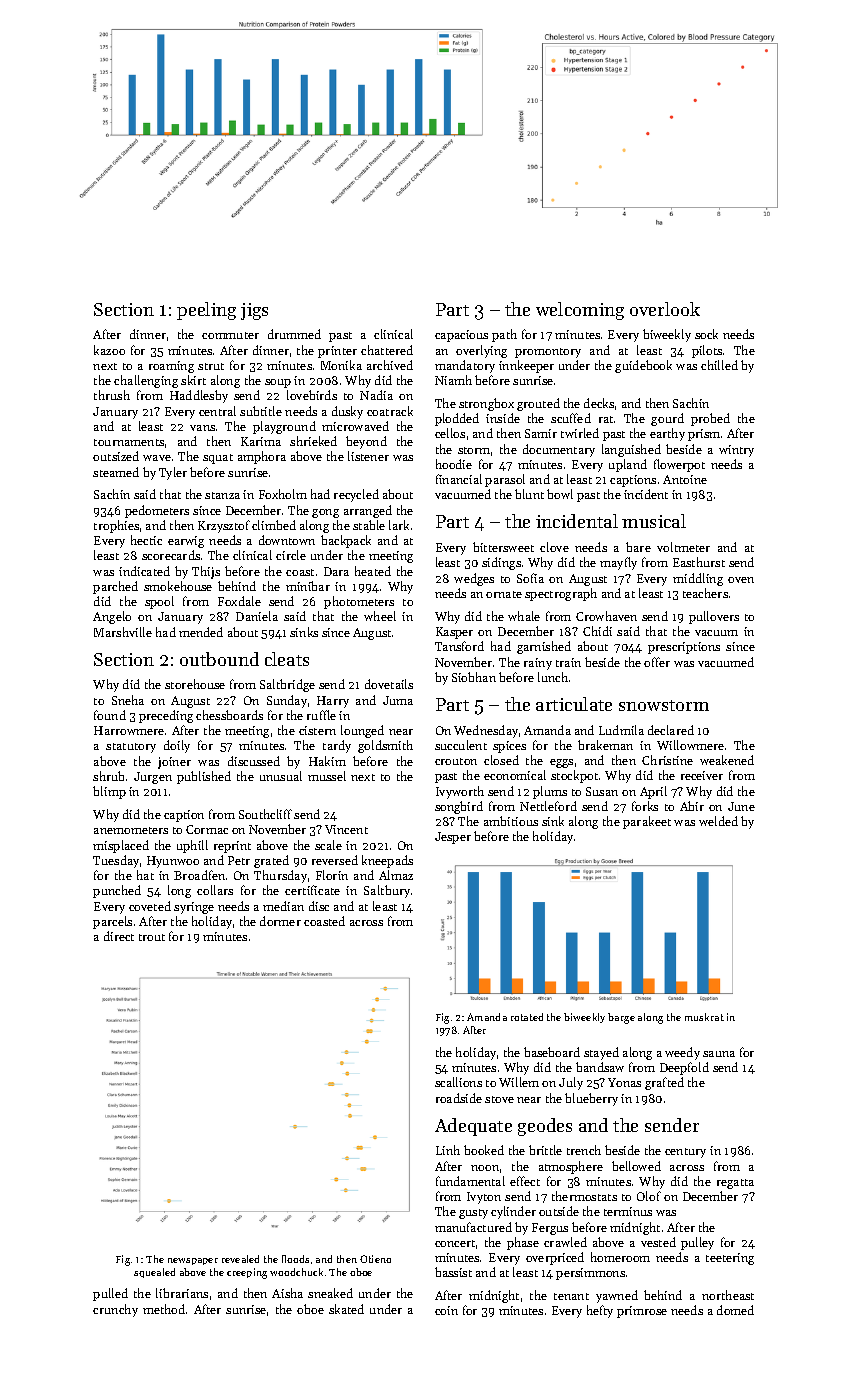 Image resolution: width=849 pixels, height=1400 pixels. Describe the element at coordinates (206, 311) in the document. I see `peeling` at that location.
